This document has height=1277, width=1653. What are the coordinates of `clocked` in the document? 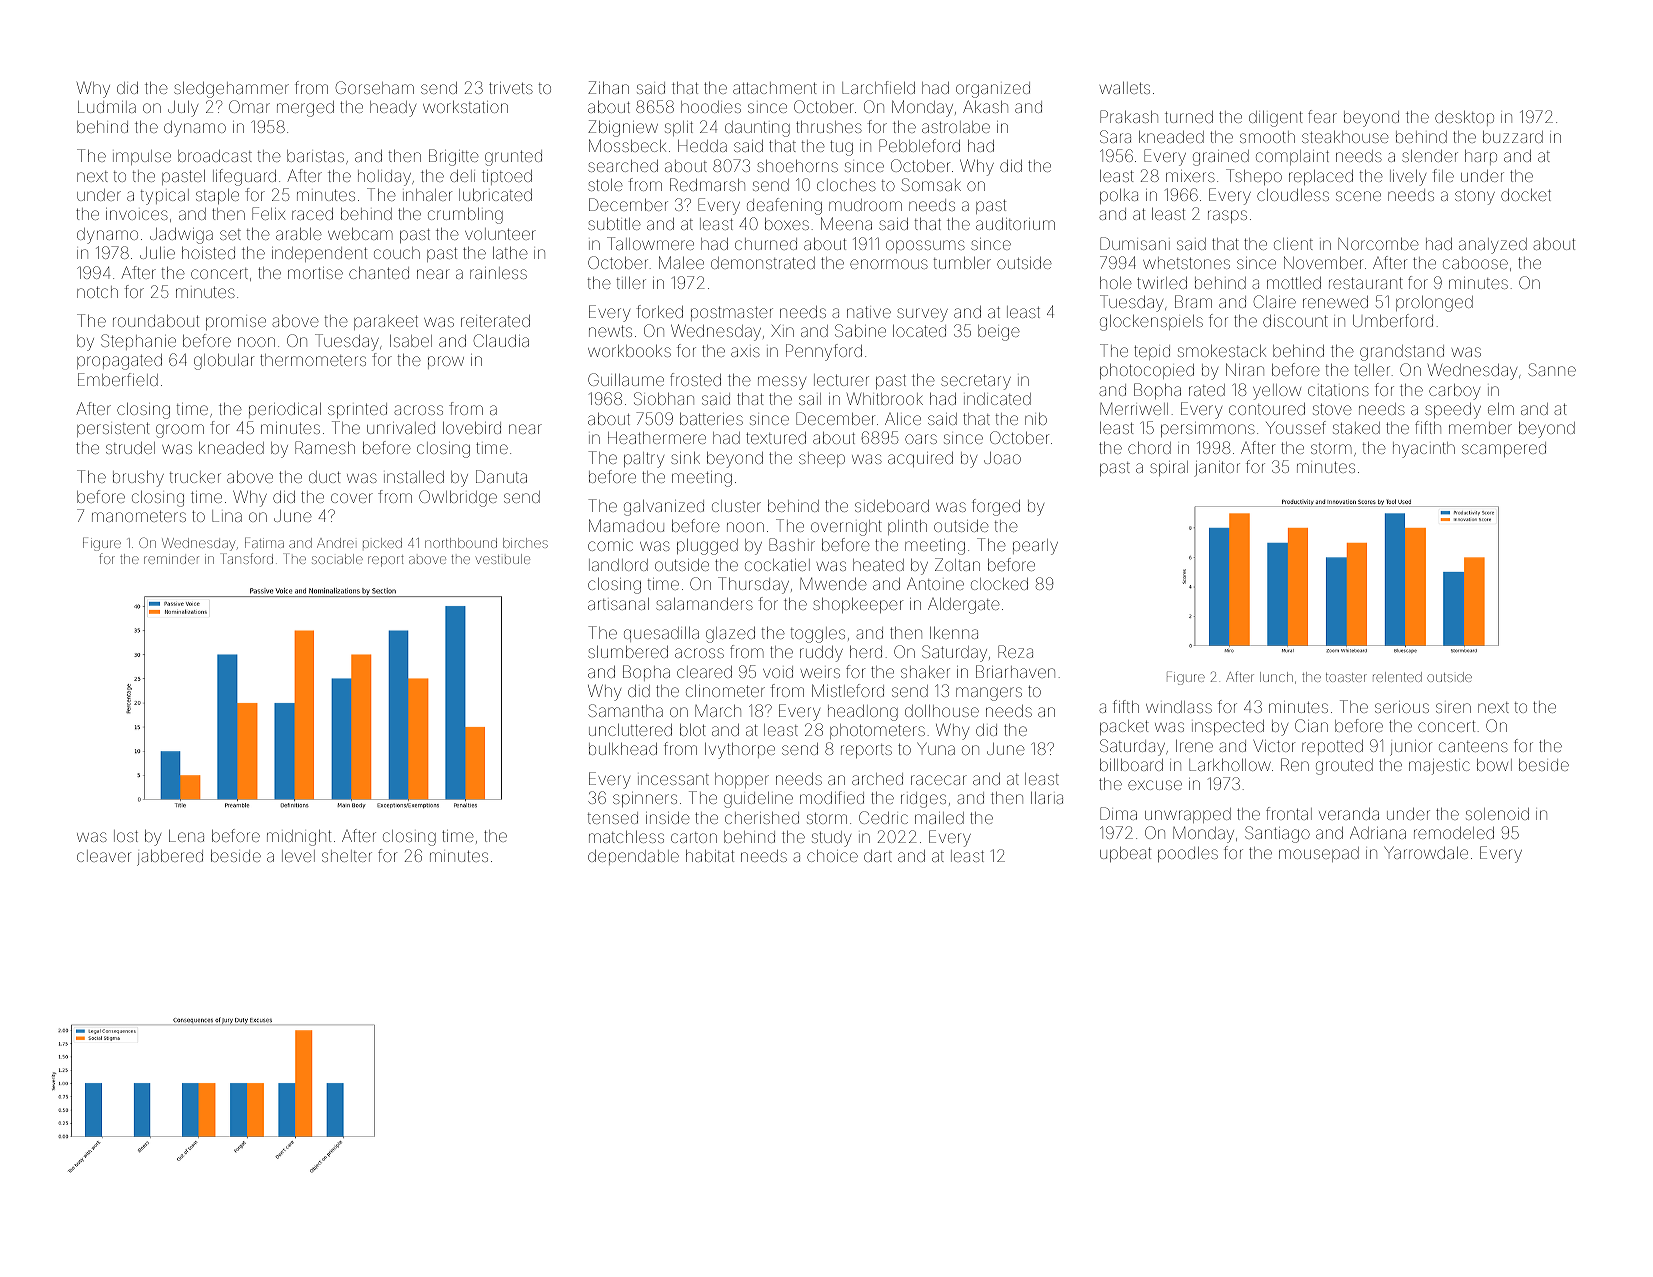 It's located at (999, 584).
